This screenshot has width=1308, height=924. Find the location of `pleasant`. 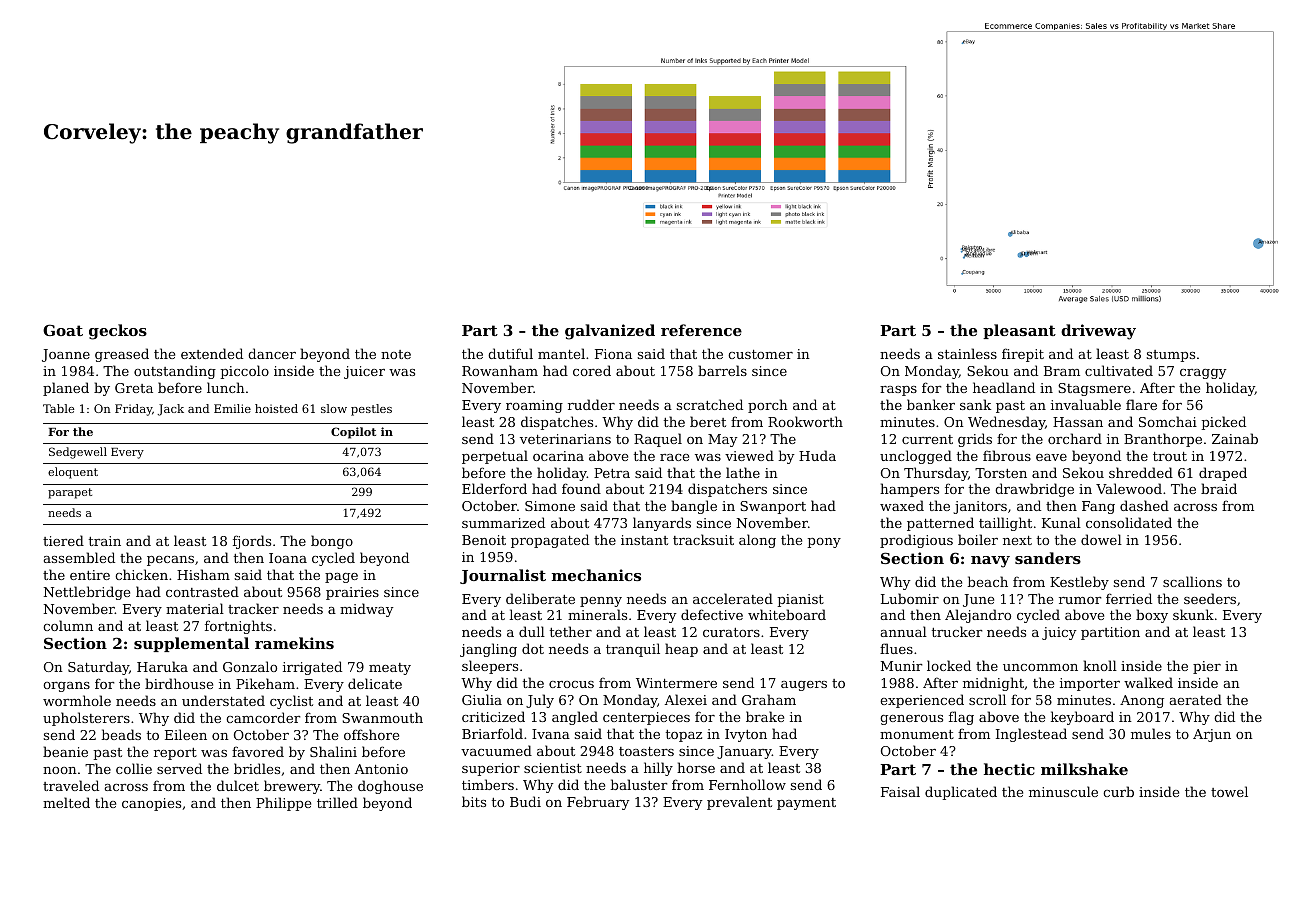

pleasant is located at coordinates (1019, 331).
